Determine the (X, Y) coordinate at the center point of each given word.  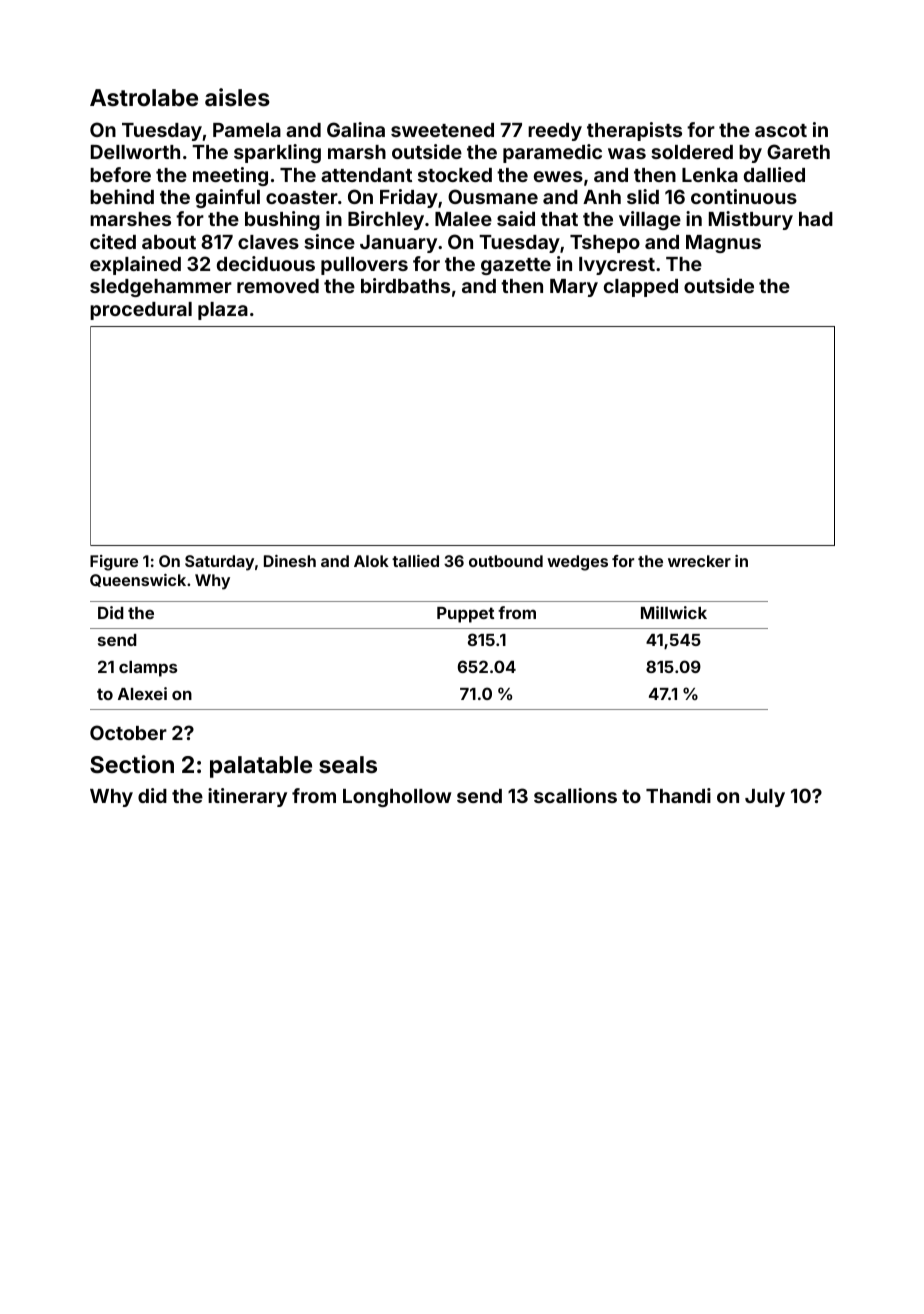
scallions (575, 795)
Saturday (219, 563)
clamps (148, 669)
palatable (261, 767)
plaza (223, 311)
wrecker (699, 561)
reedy (555, 132)
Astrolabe (144, 97)
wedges (577, 563)
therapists (634, 131)
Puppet (465, 615)
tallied (415, 561)
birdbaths (405, 285)
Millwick (674, 612)
